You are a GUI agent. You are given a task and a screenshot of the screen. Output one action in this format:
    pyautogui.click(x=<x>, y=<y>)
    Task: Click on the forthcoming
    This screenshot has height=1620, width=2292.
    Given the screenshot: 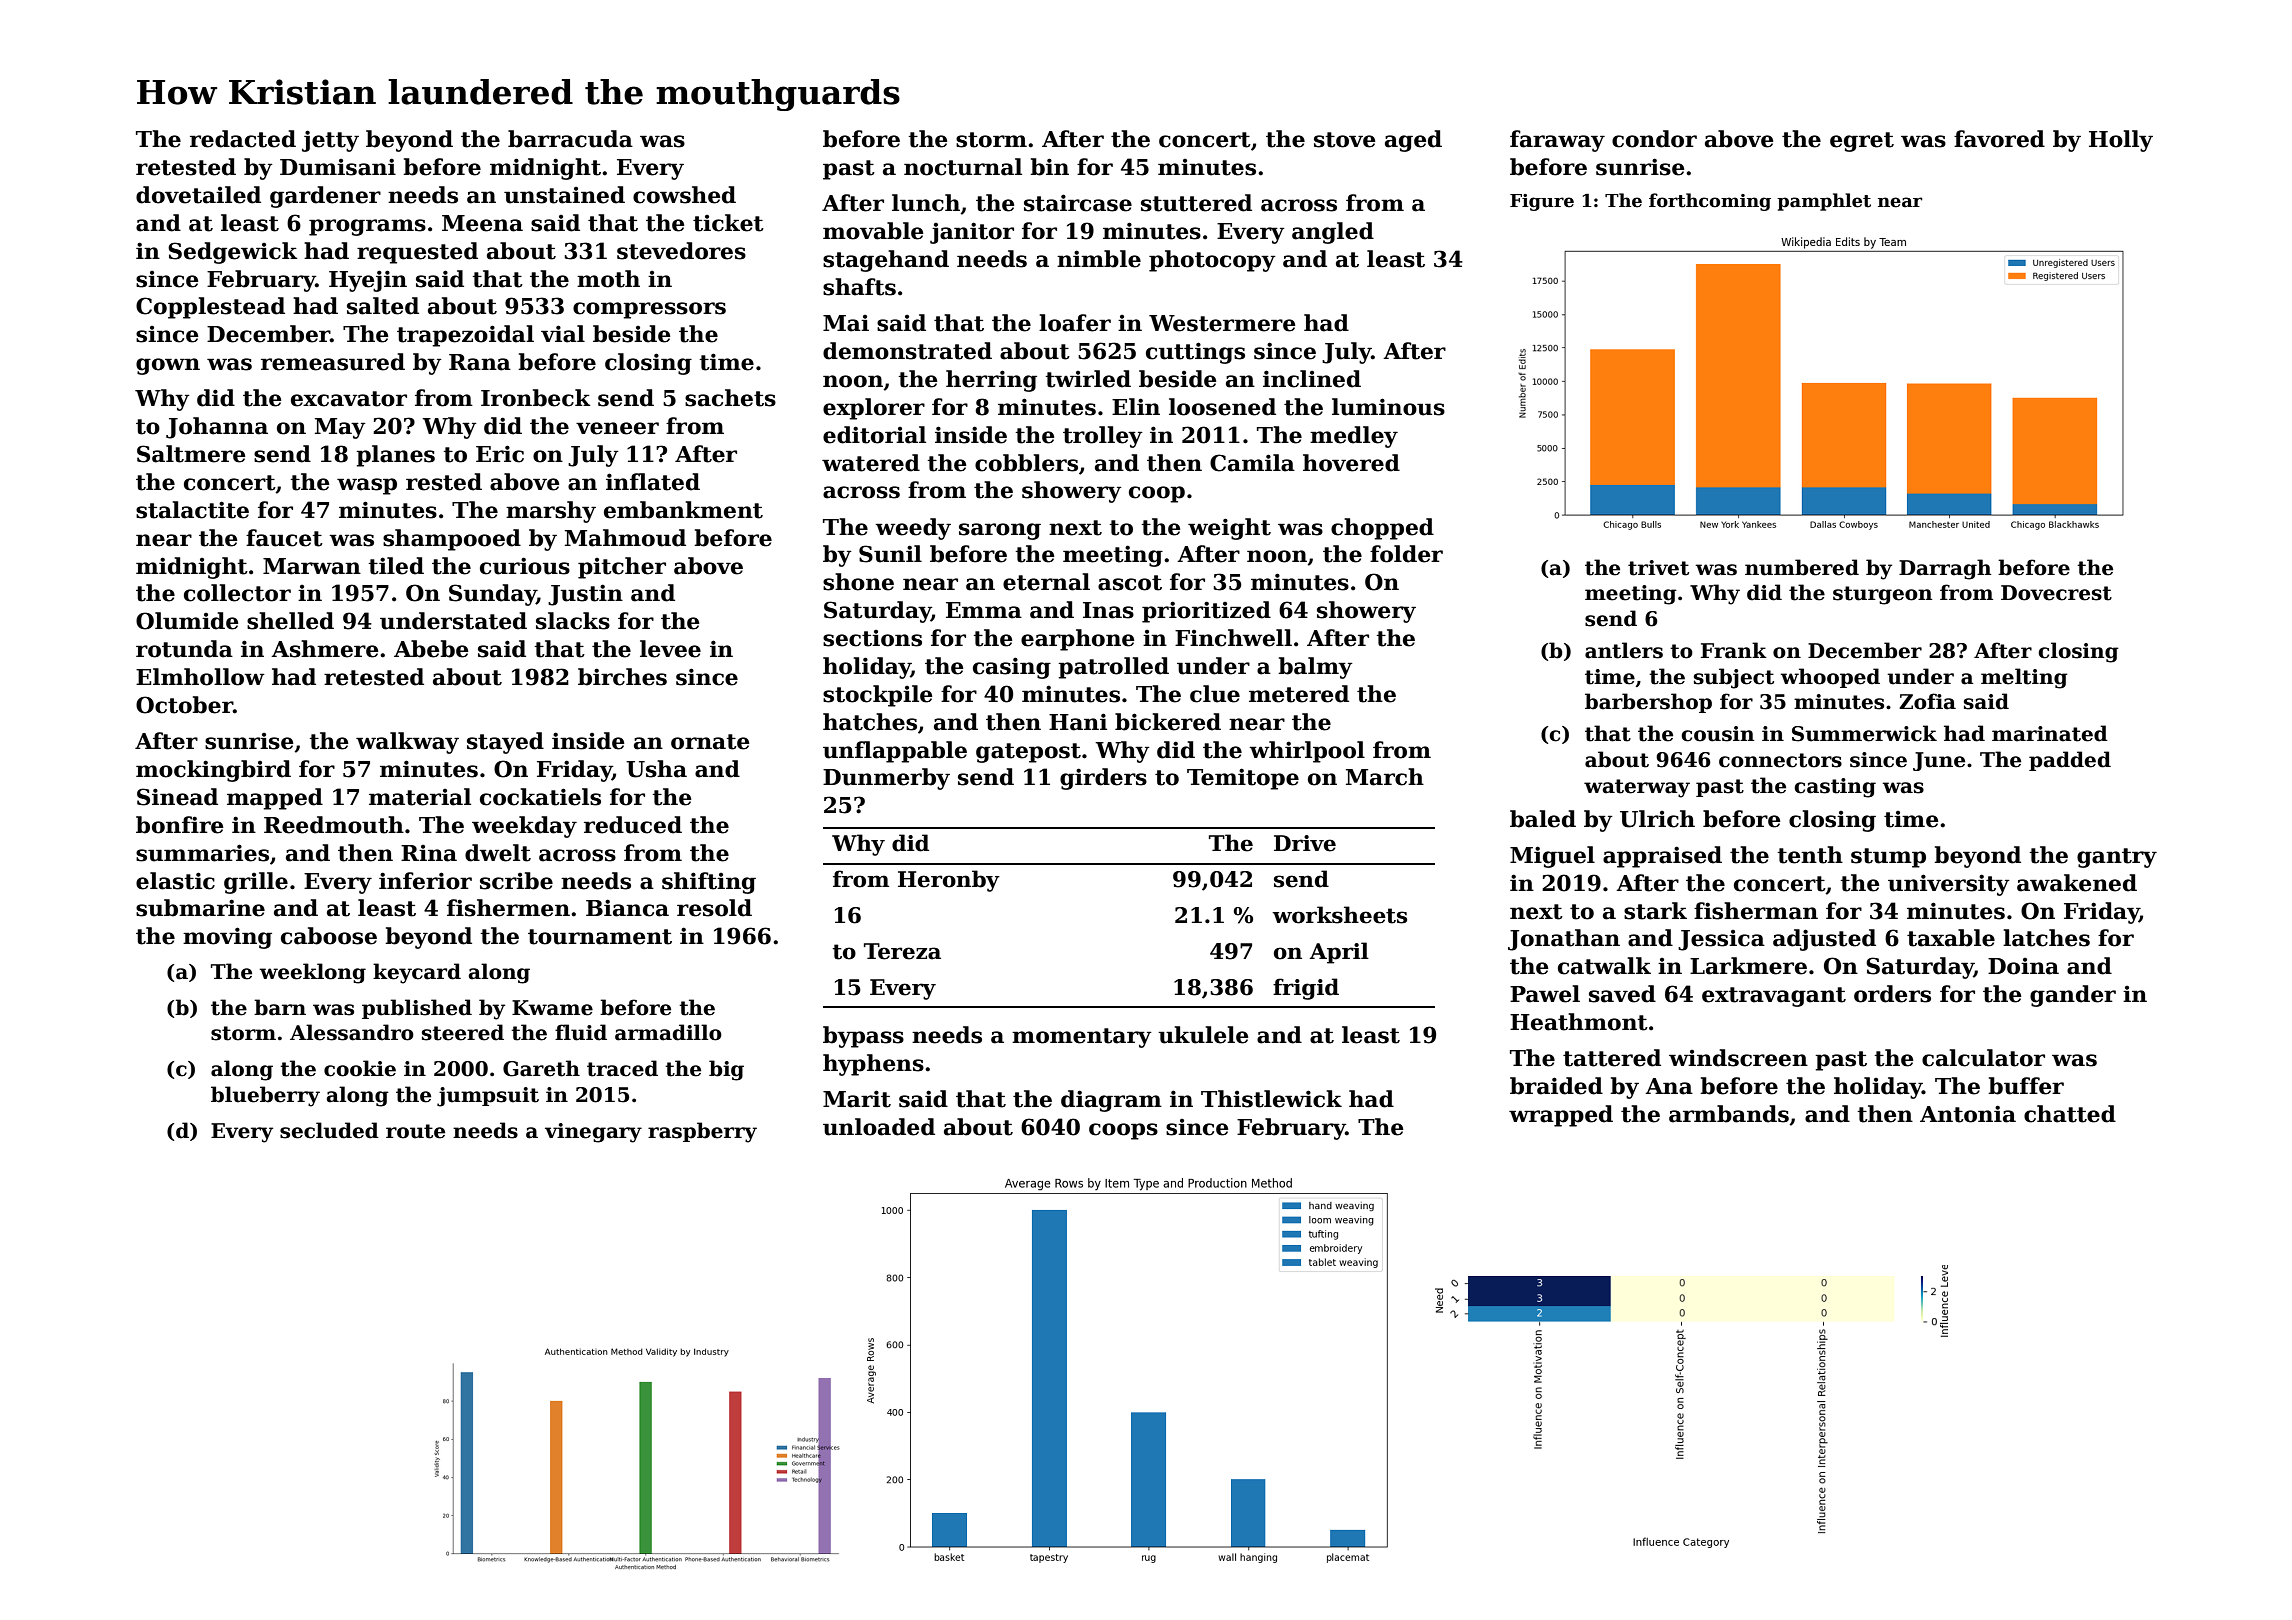 What is the action you would take?
    pyautogui.click(x=1710, y=202)
